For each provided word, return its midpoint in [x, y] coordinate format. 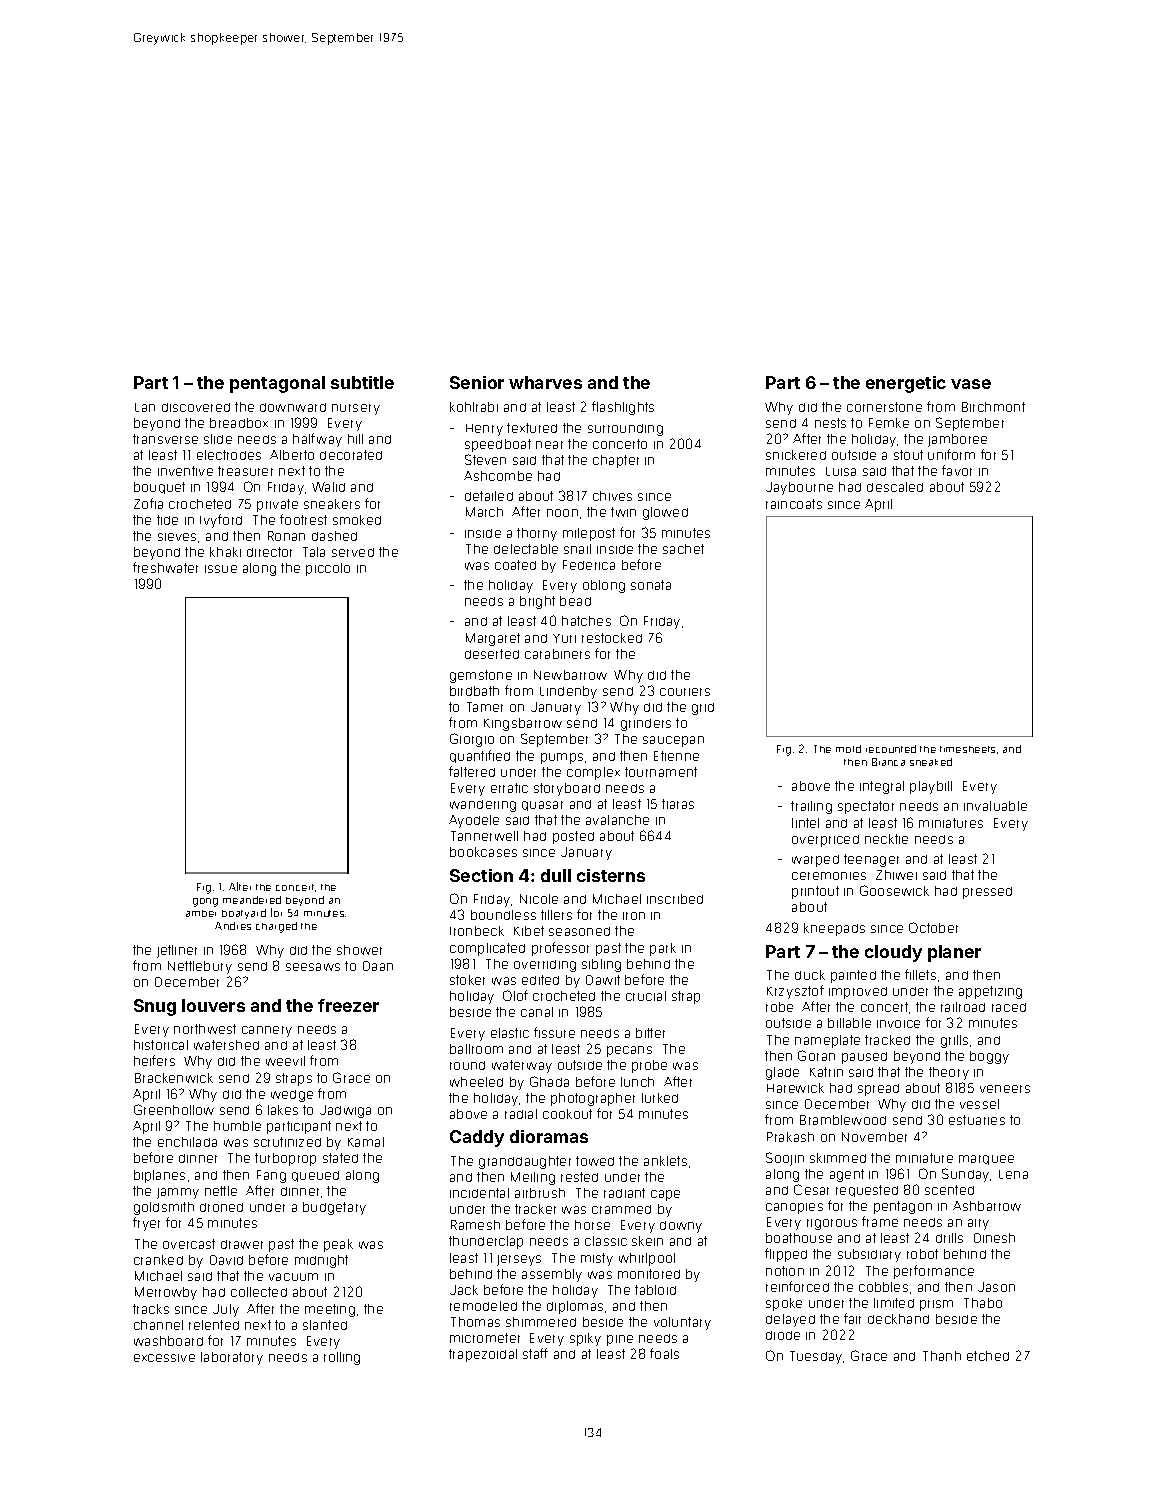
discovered [196, 407]
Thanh [942, 1356]
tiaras [678, 804]
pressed [987, 893]
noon [562, 513]
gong [205, 902]
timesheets [967, 749]
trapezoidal [483, 1355]
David [226, 1260]
